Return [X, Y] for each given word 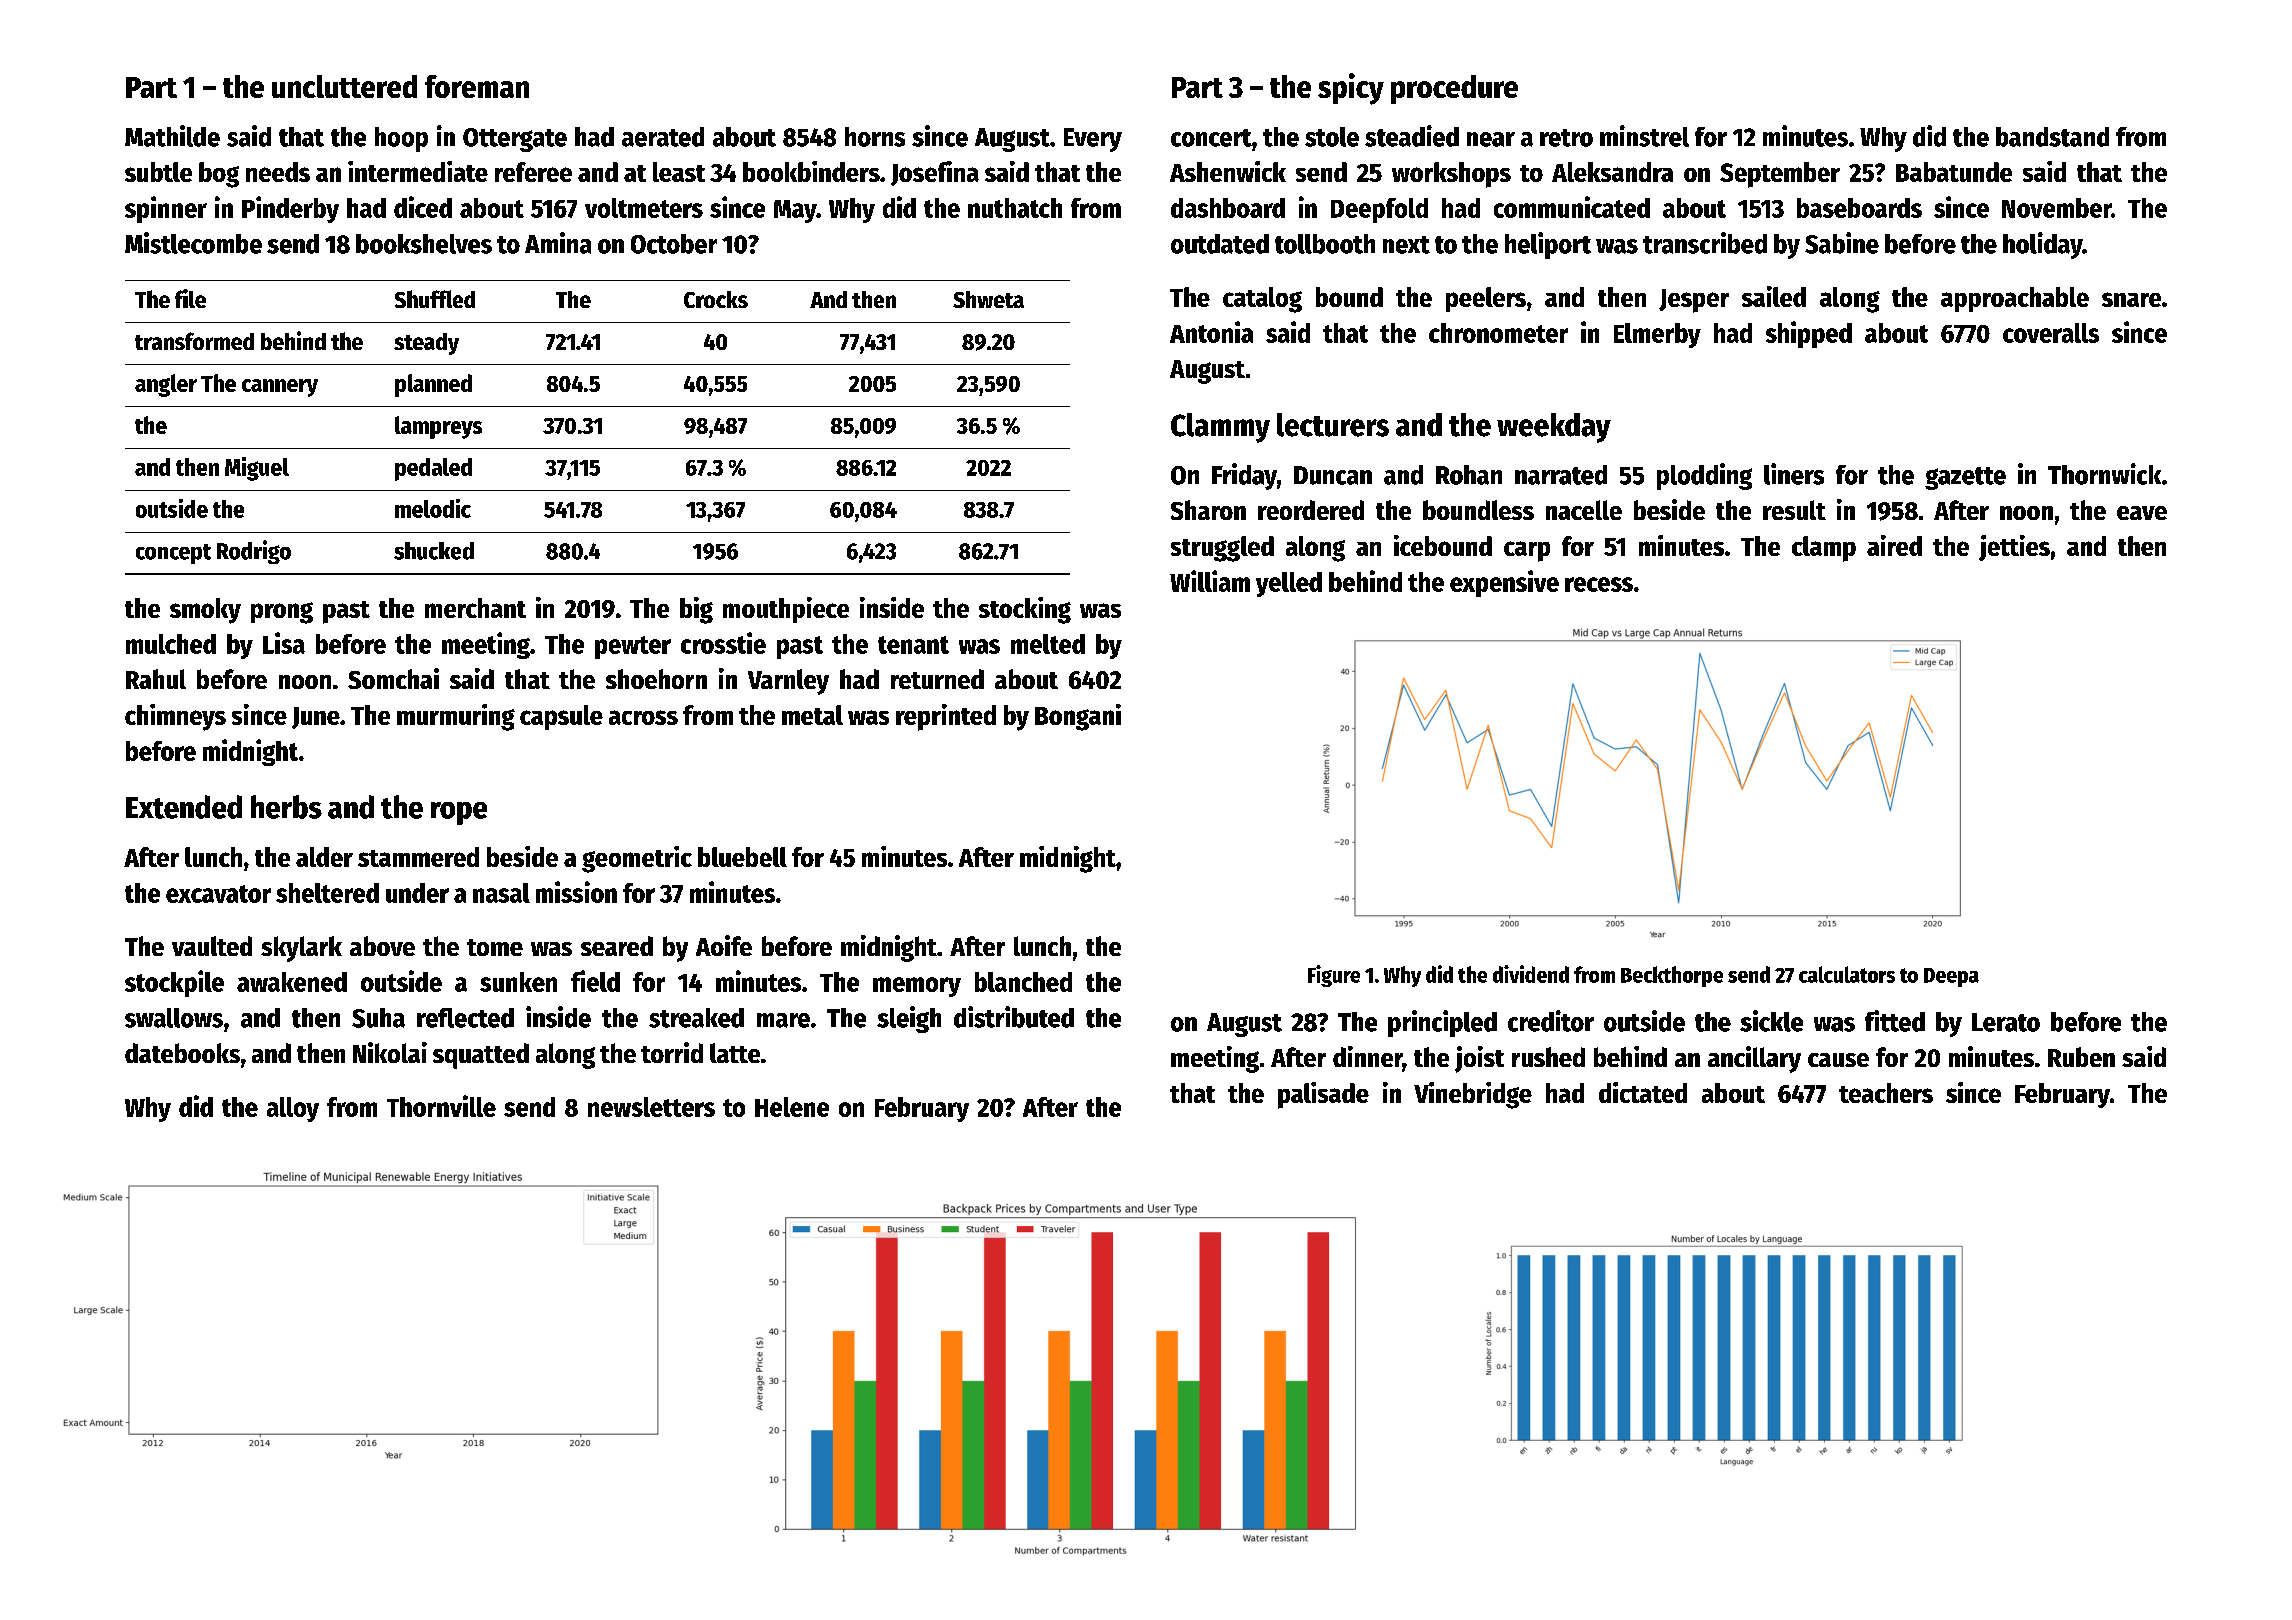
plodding [1704, 476]
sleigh [909, 1019]
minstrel [1644, 136]
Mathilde [172, 136]
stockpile [174, 983]
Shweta [988, 299]
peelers [1486, 299]
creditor [1551, 1021]
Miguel [257, 469]
